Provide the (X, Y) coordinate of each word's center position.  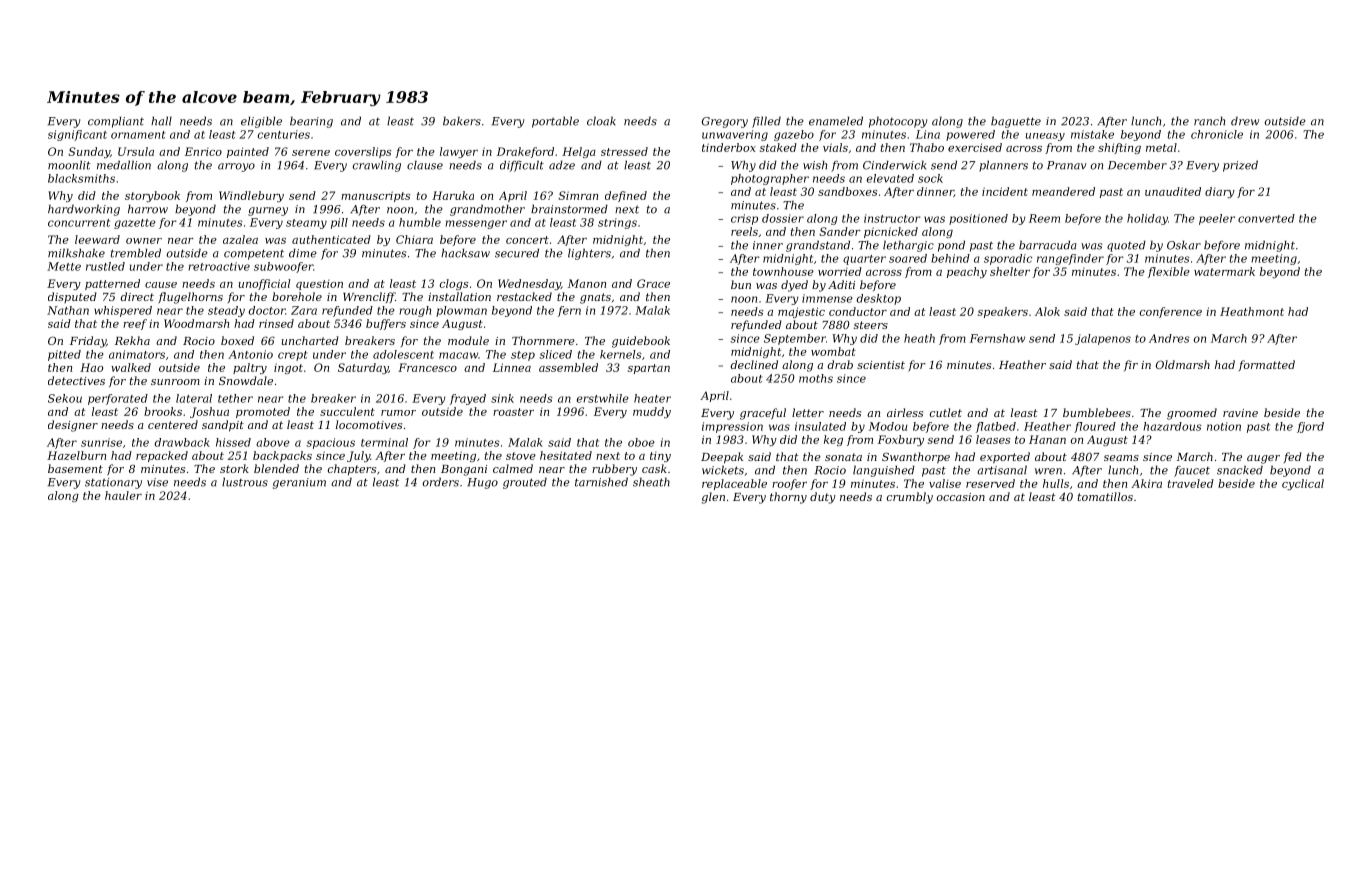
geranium (299, 483)
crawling (377, 166)
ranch (1209, 121)
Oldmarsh (1183, 364)
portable (555, 122)
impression (732, 427)
